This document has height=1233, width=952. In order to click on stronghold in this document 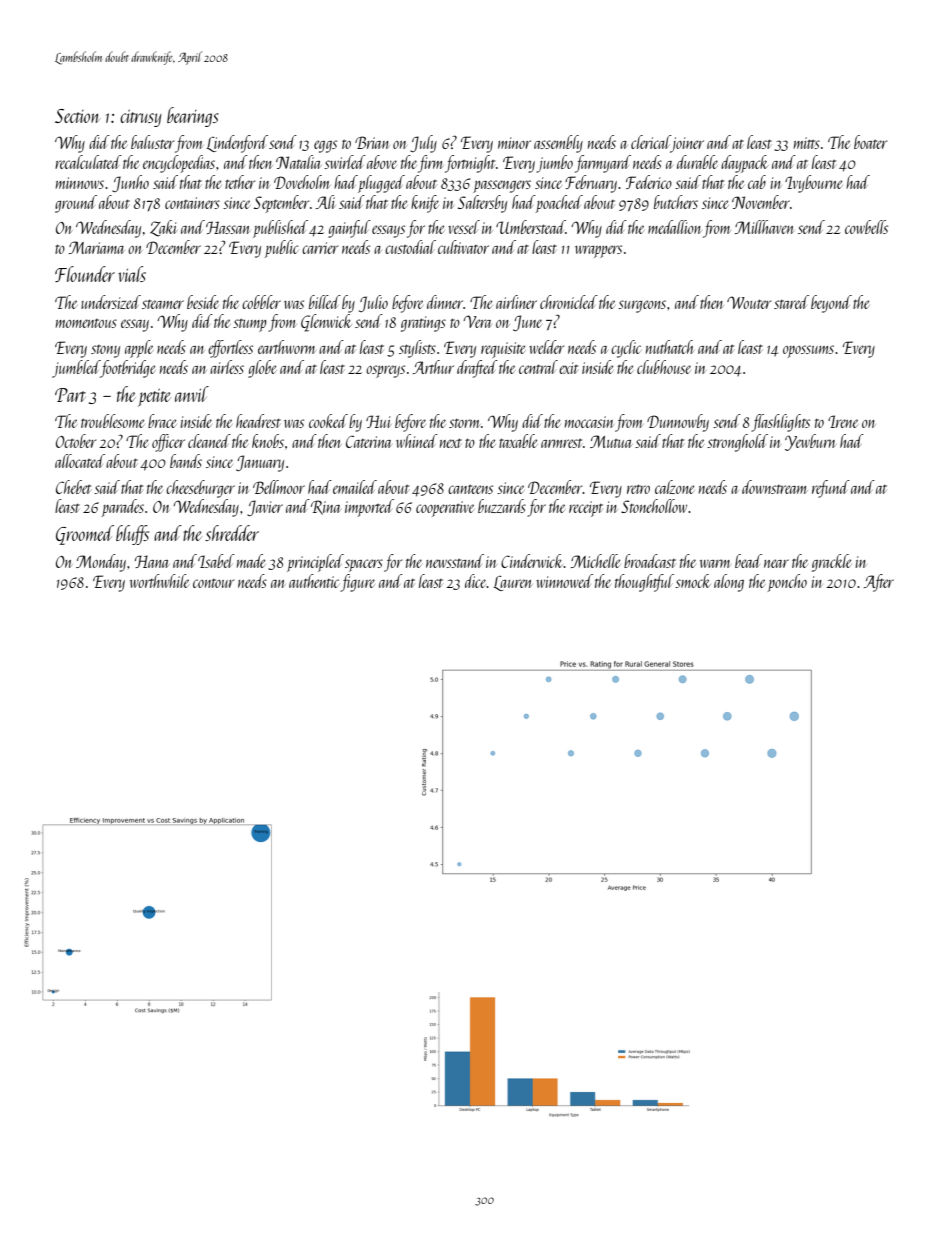, I will do `click(737, 443)`.
